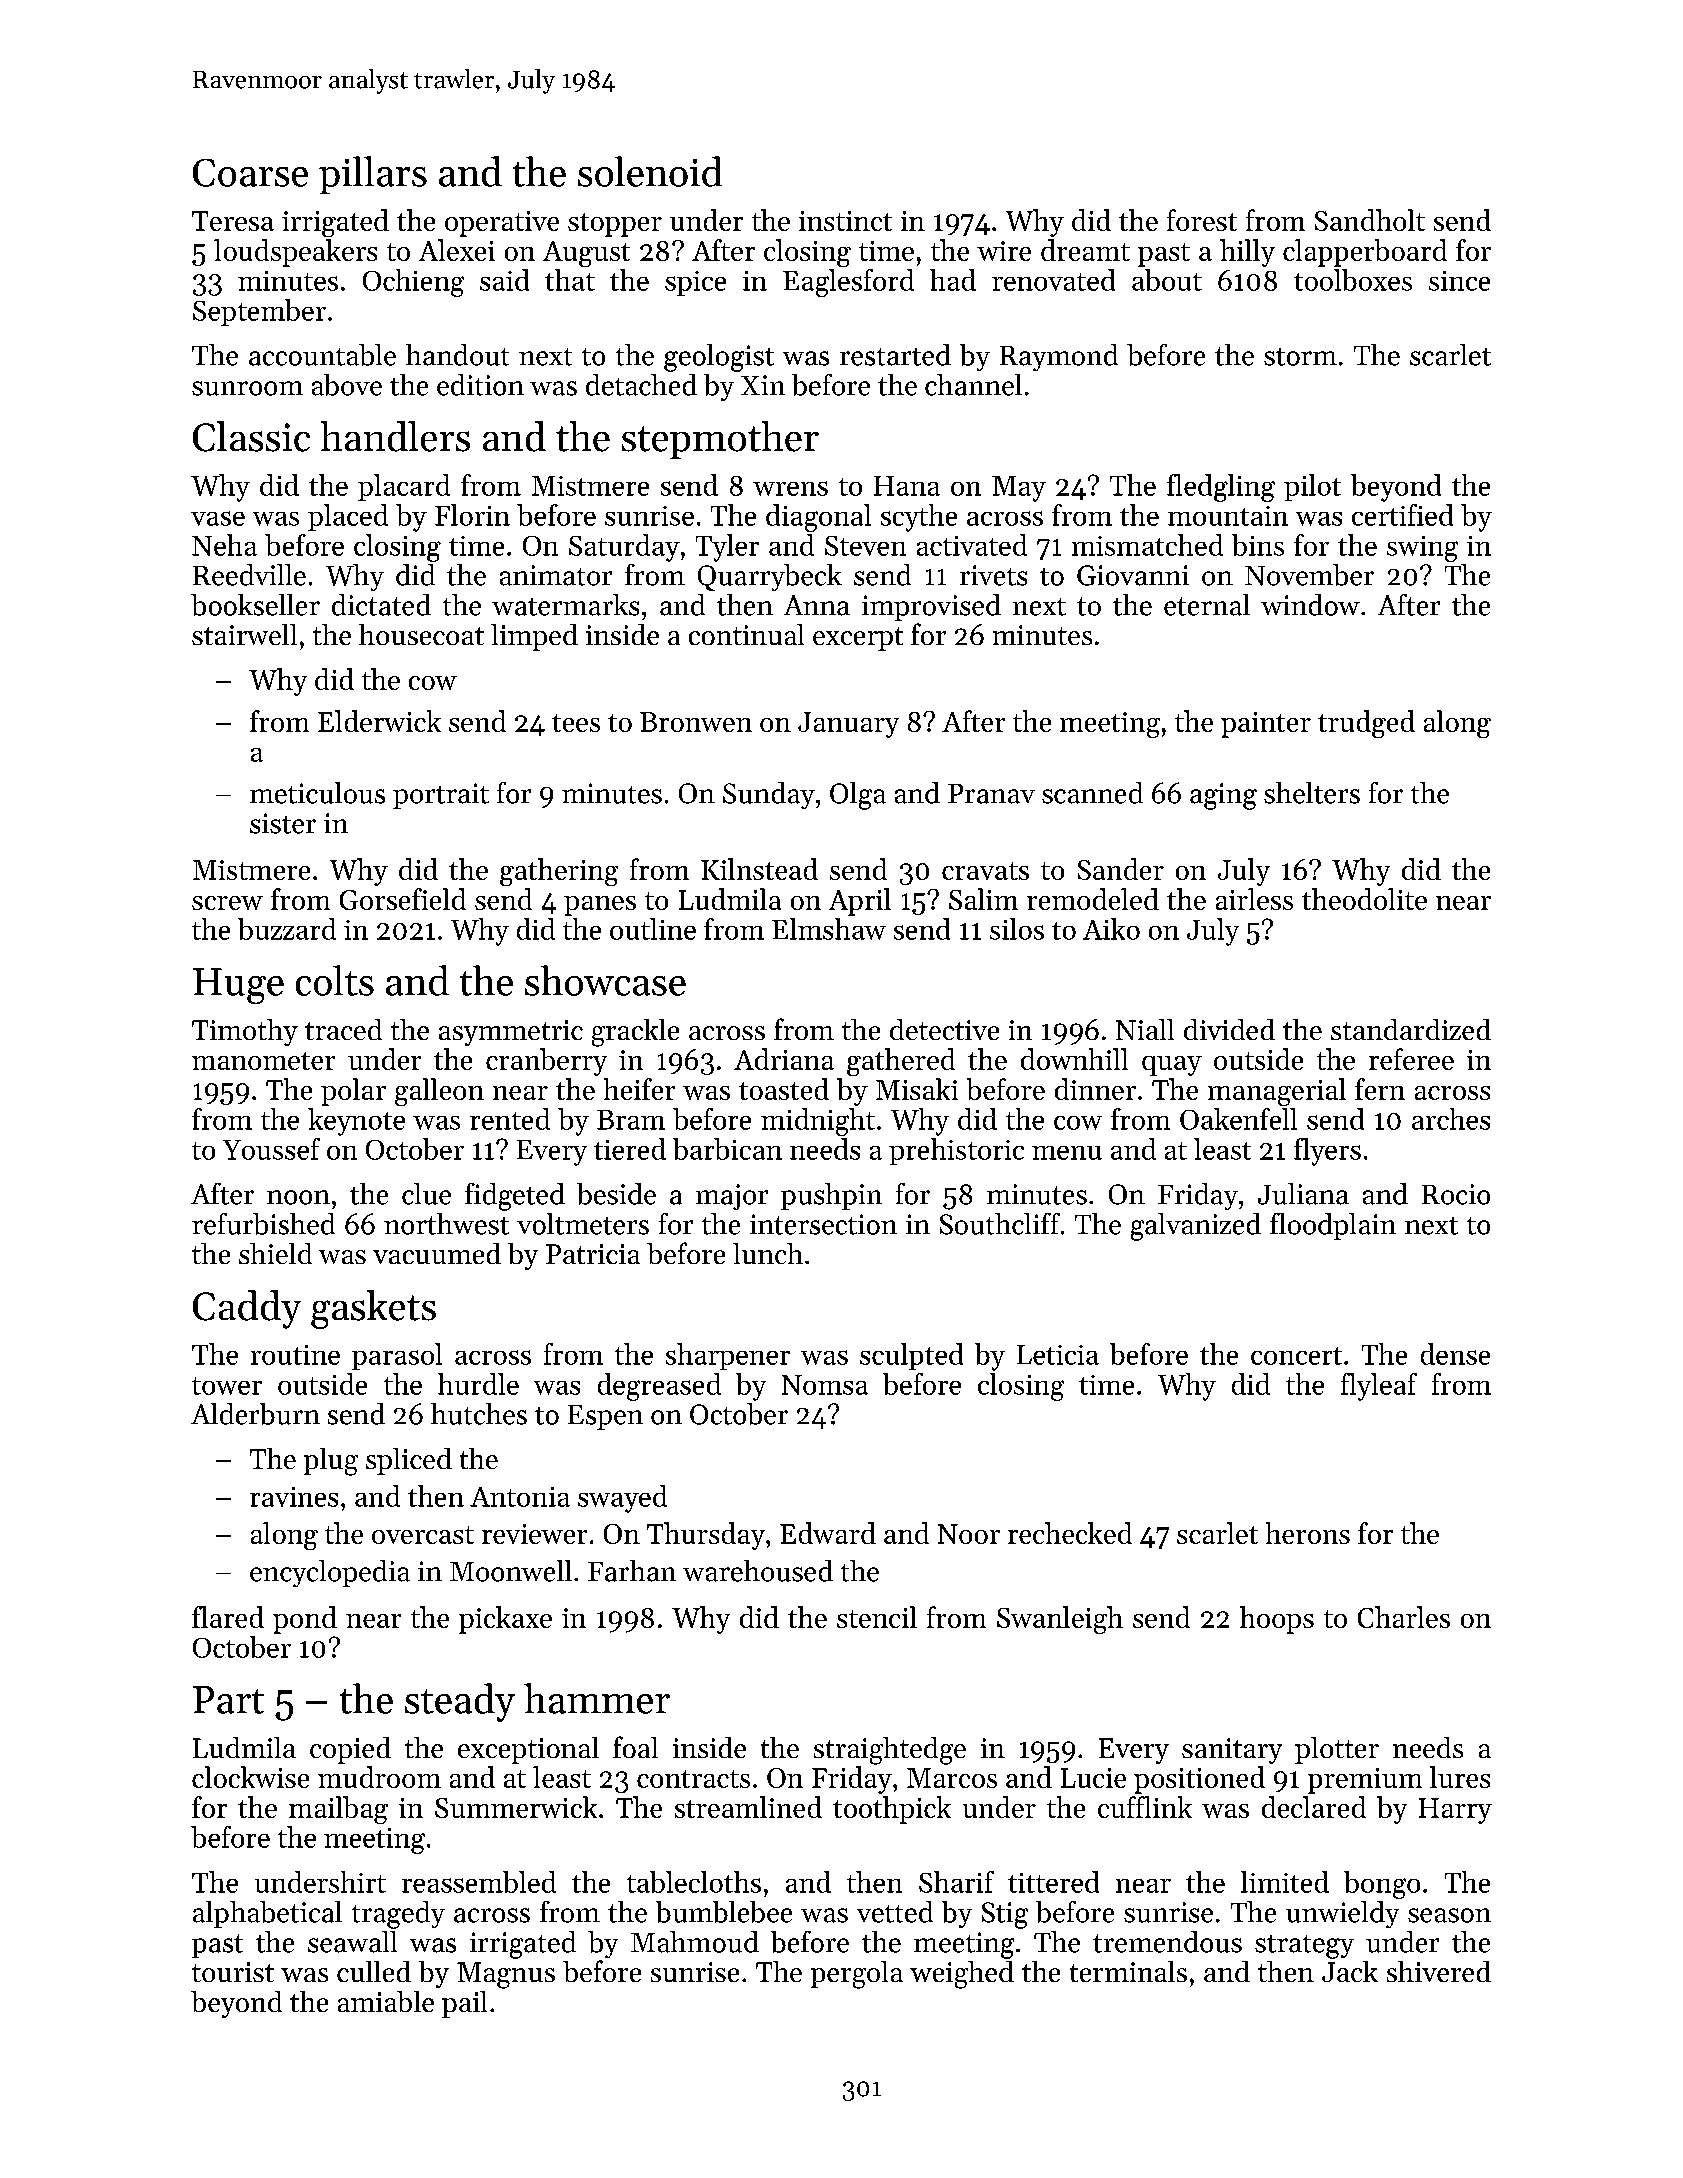 The image size is (1683, 2178). What do you see at coordinates (1439, 1971) in the page?
I see `shivered` at bounding box center [1439, 1971].
